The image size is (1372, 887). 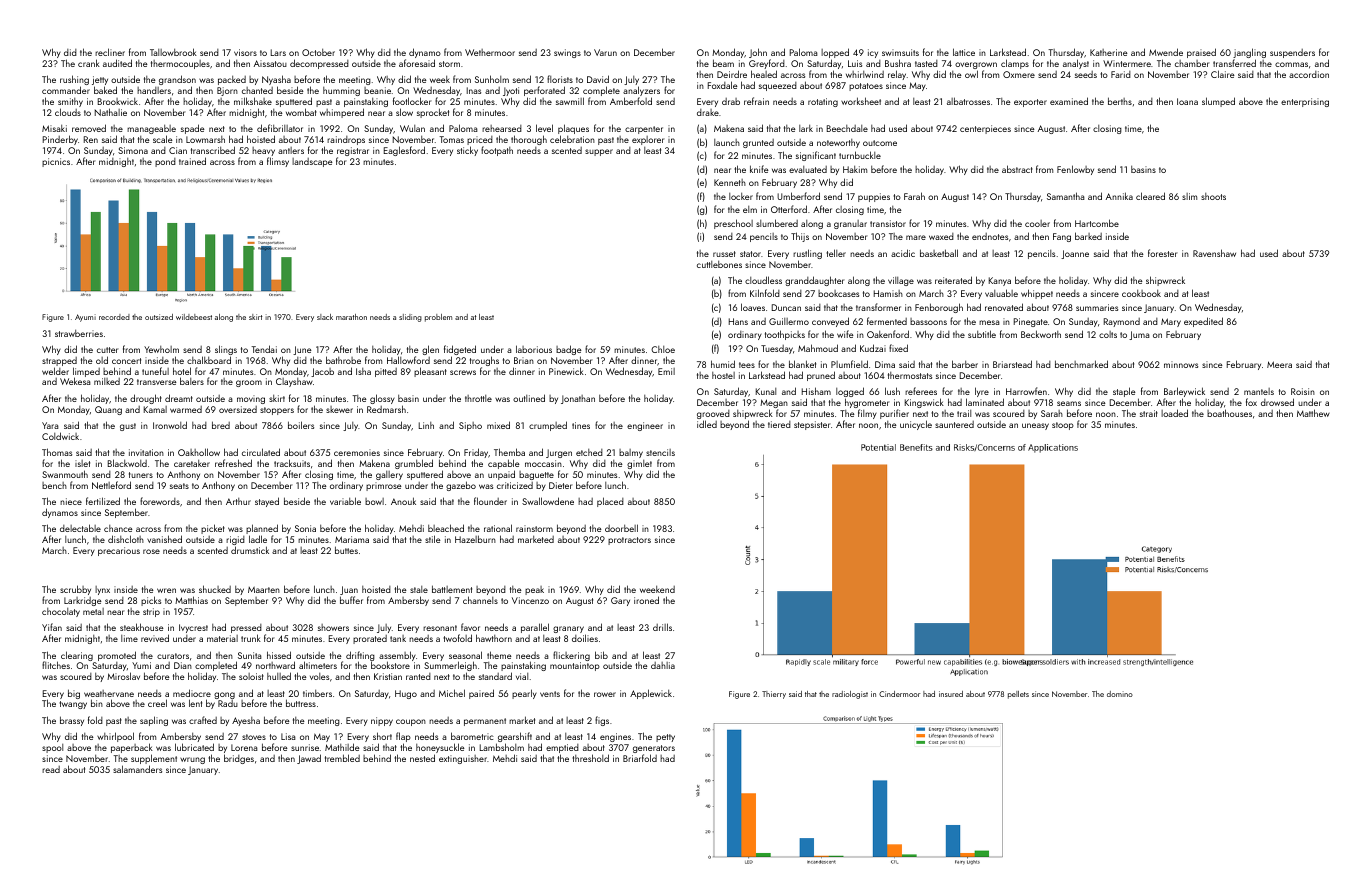 What do you see at coordinates (1149, 413) in the image?
I see `strait` at bounding box center [1149, 413].
